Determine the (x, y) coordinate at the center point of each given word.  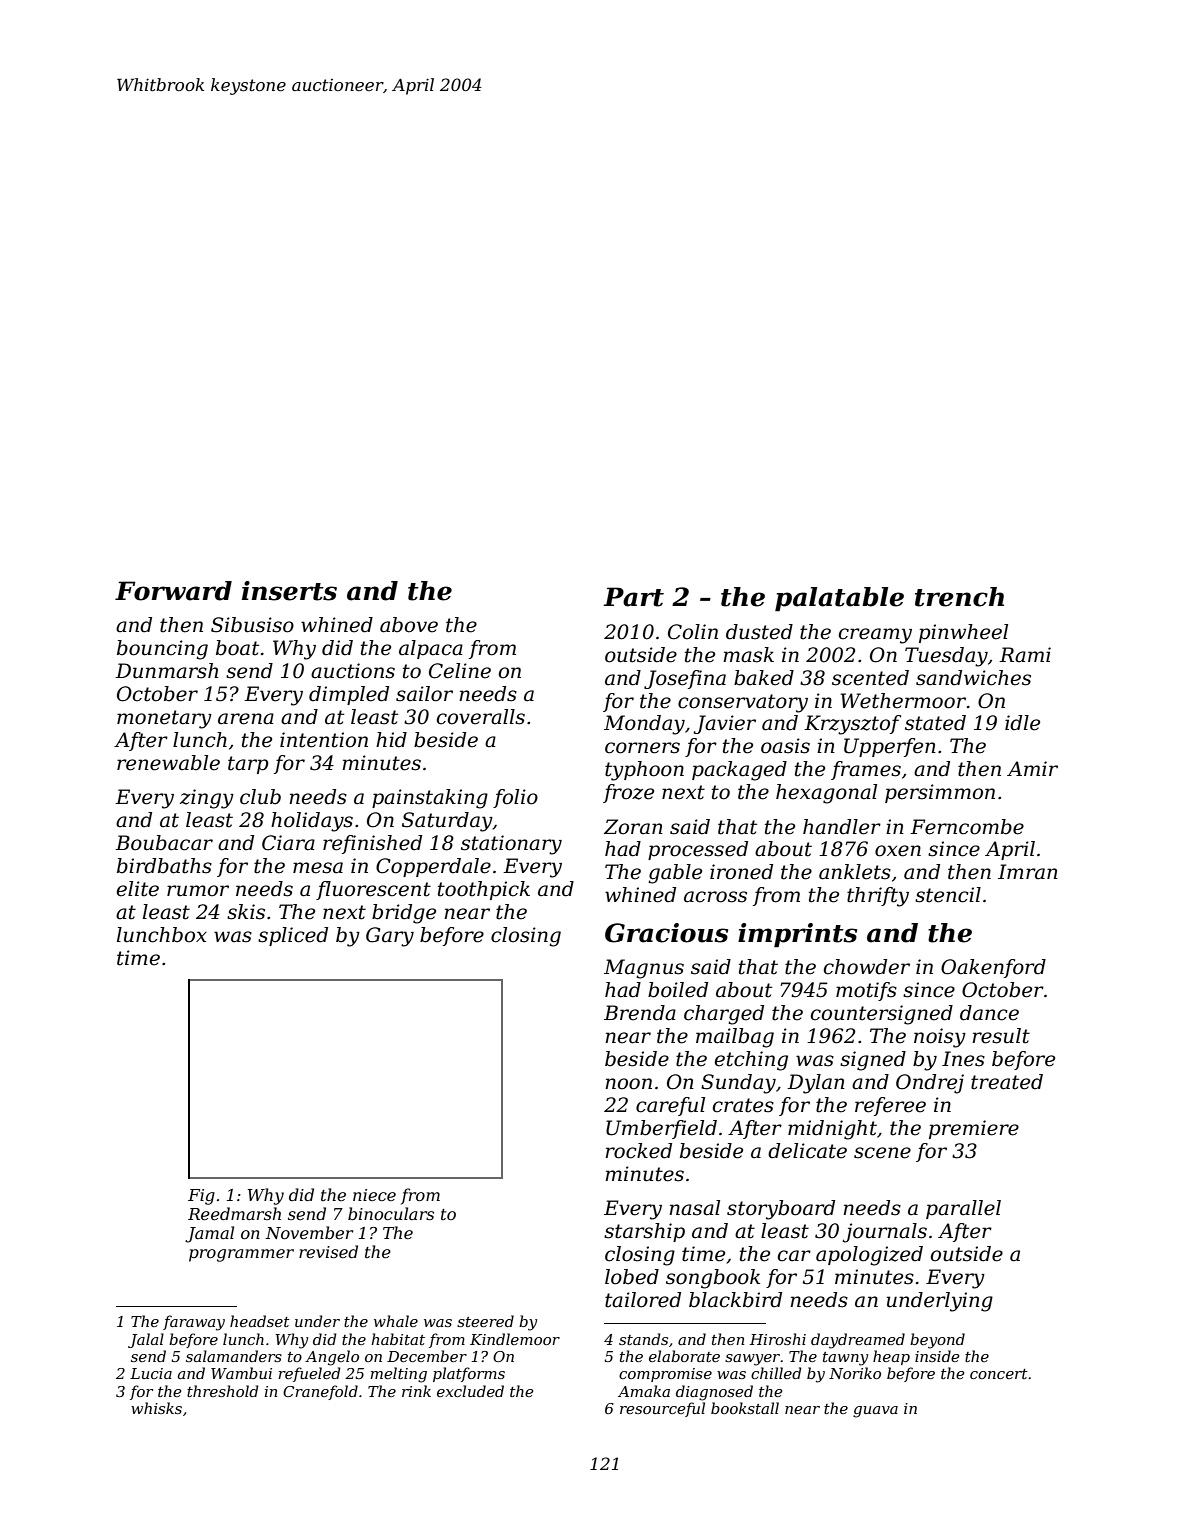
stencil (948, 895)
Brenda (640, 1013)
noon (628, 1084)
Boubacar (164, 843)
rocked (638, 1151)
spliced (293, 936)
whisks (156, 1408)
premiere (974, 1129)
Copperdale (433, 867)
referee (890, 1106)
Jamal (209, 1234)
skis (246, 912)
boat (237, 648)
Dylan (816, 1084)
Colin (693, 632)
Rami (1025, 655)
